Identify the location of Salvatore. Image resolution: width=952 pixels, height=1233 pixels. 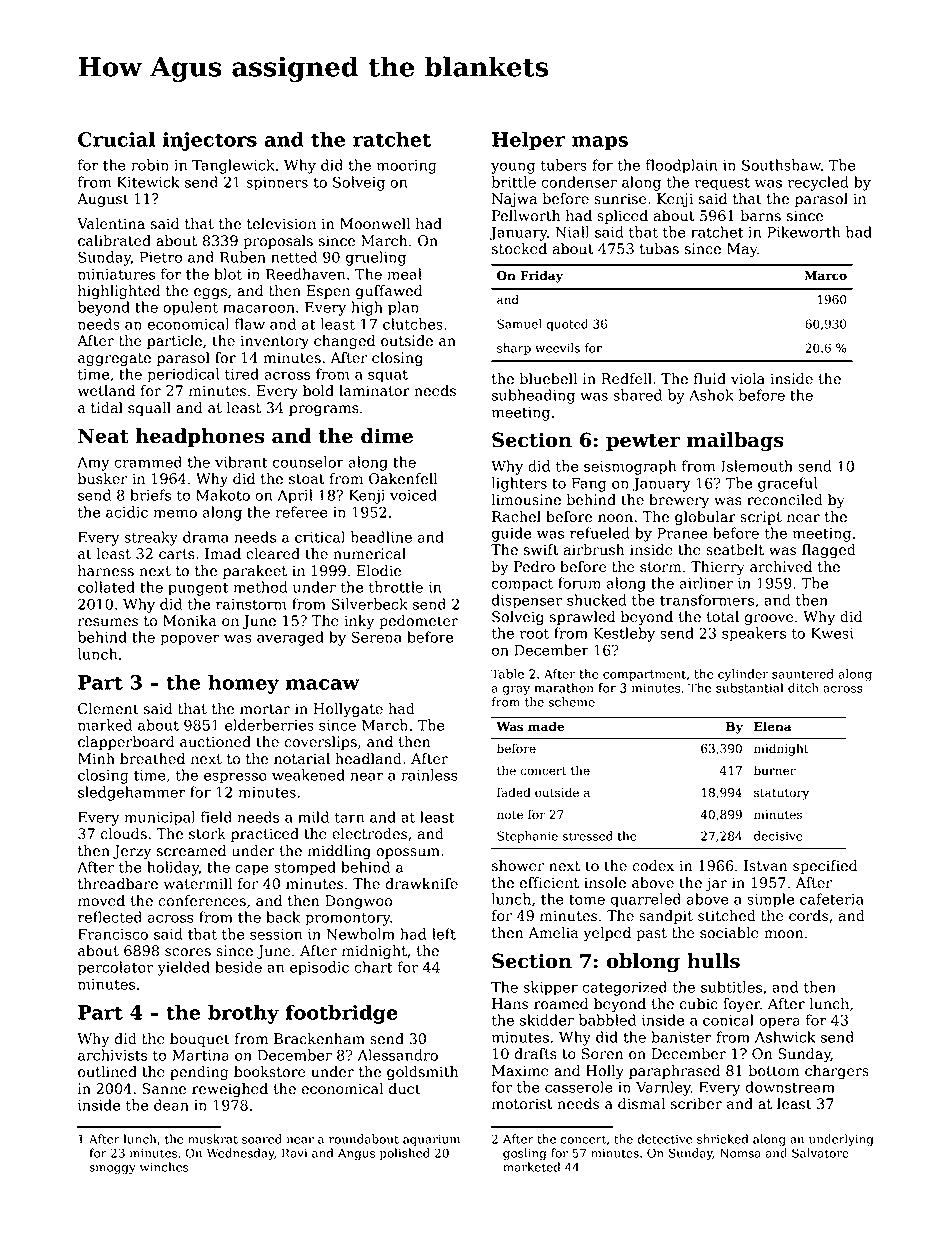
(820, 1153).
